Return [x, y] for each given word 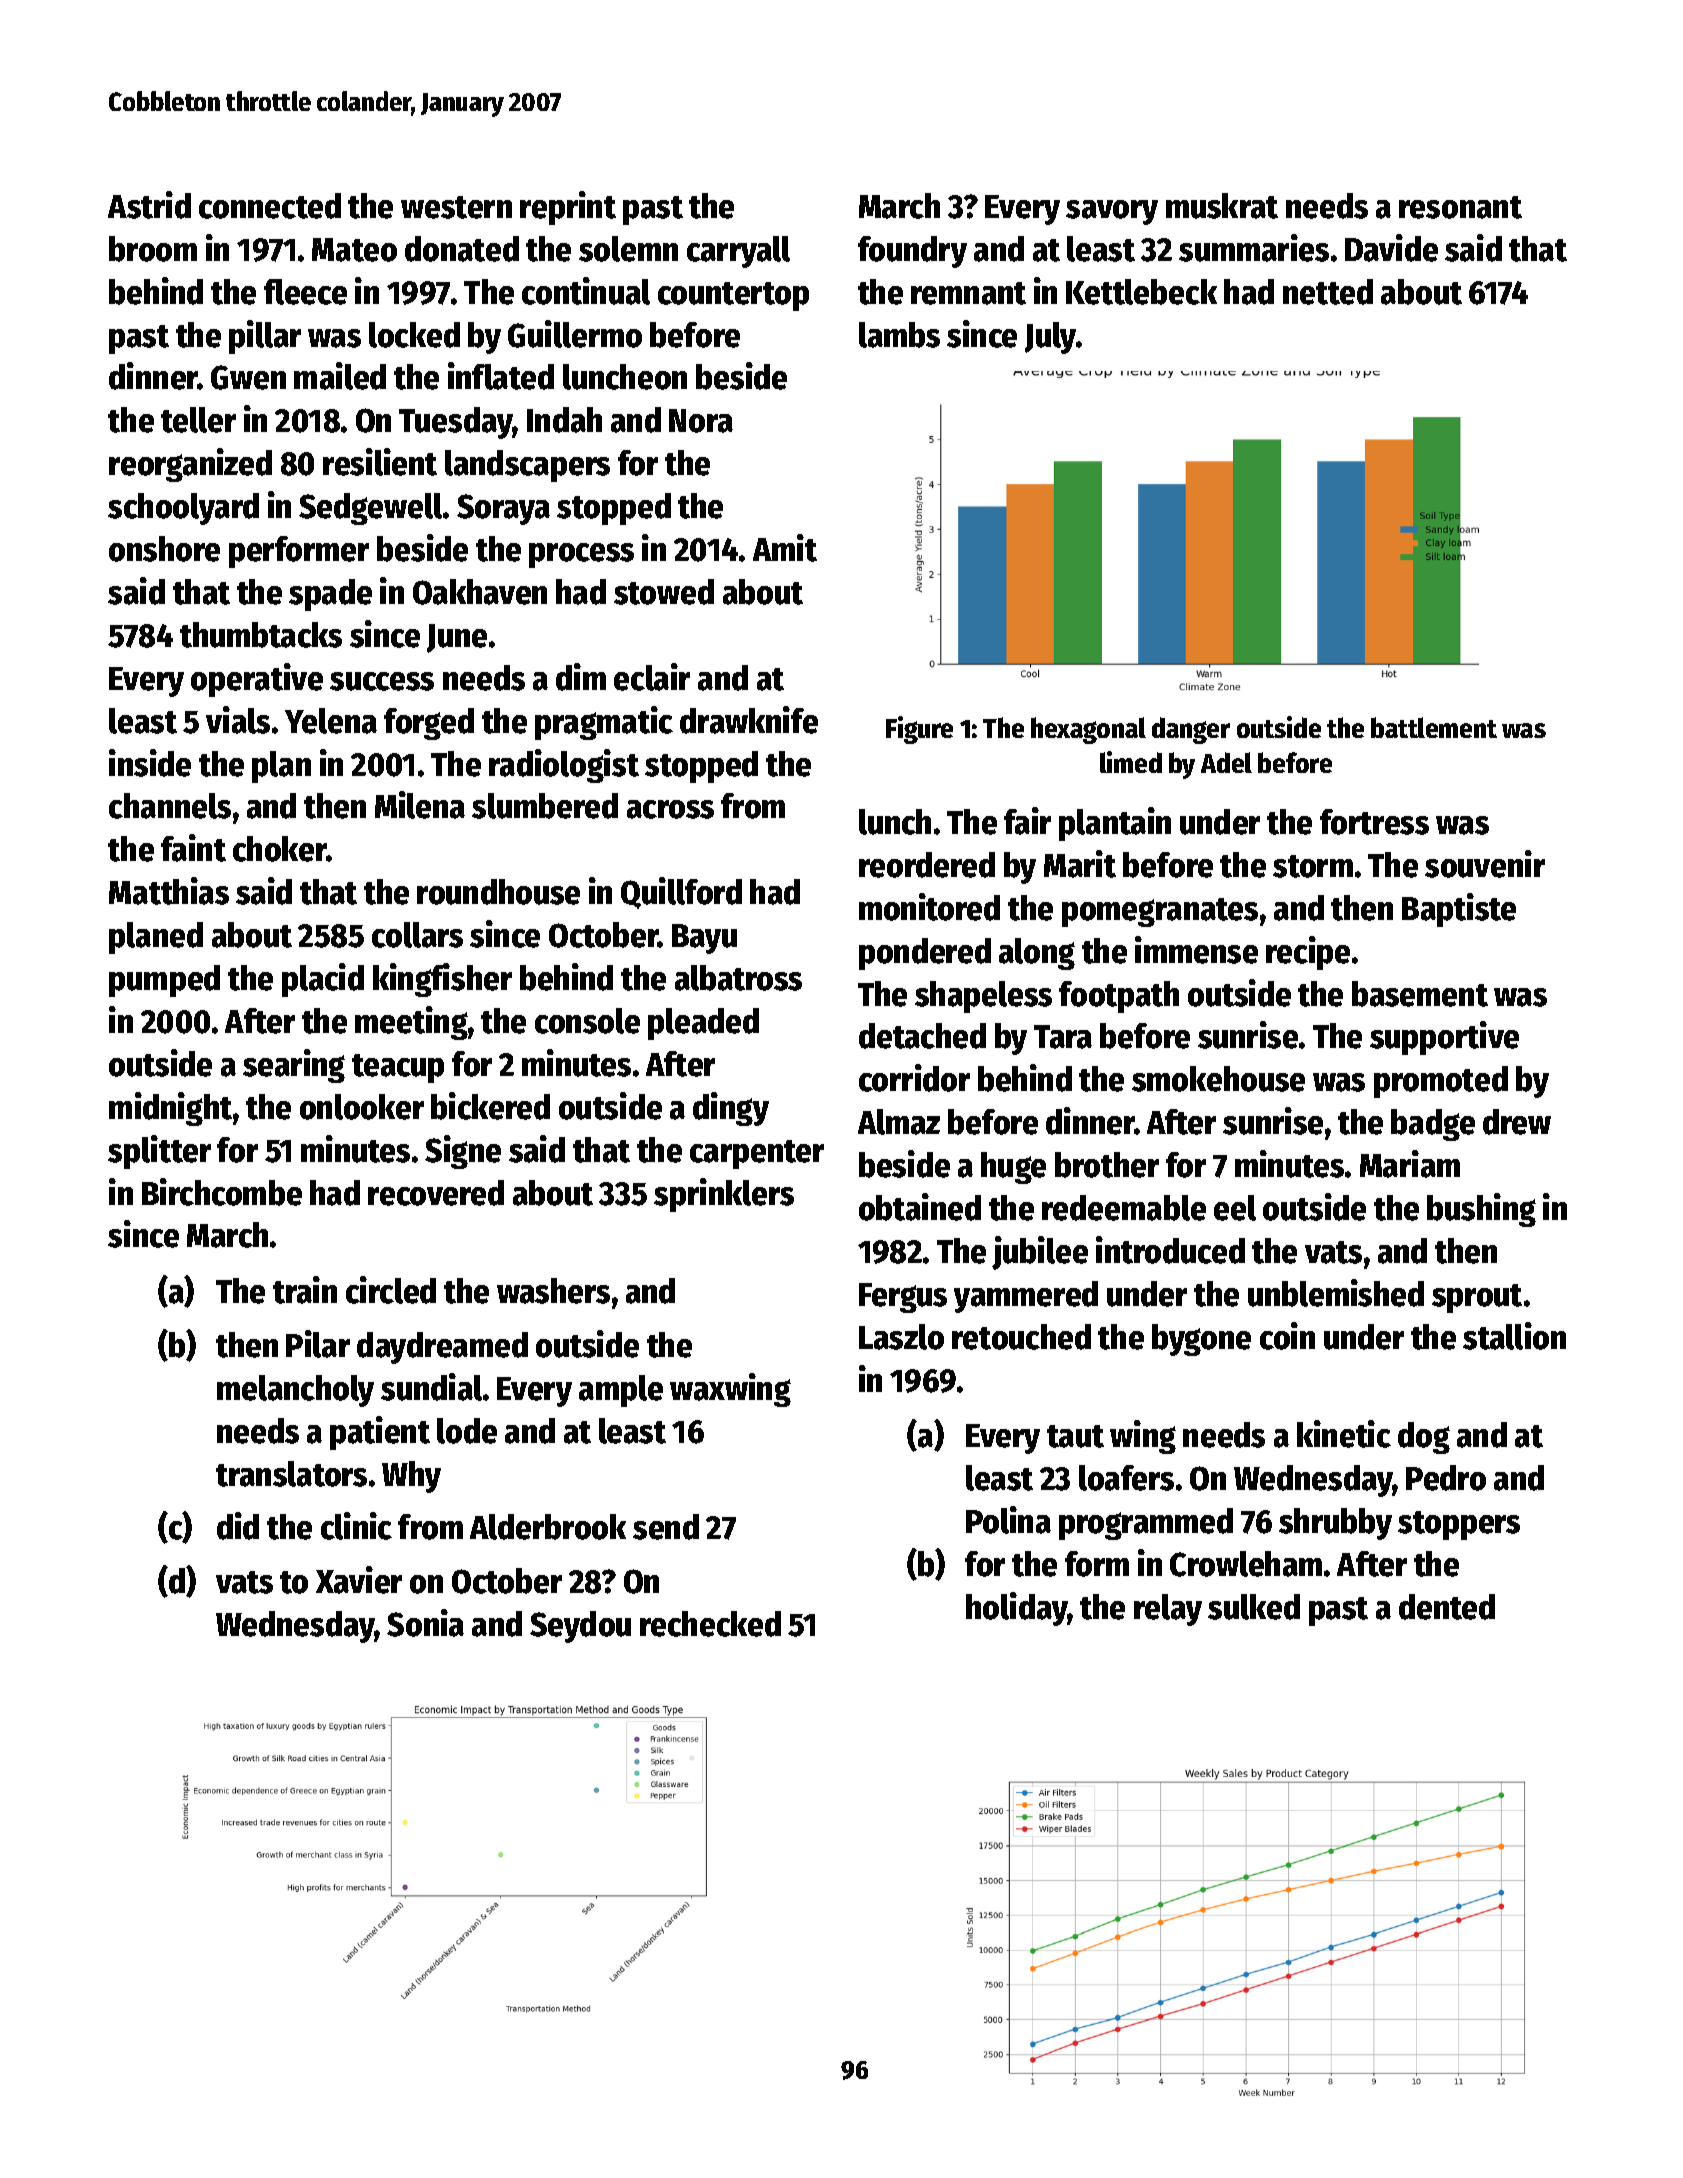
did [238, 1526]
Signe [463, 1152]
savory [1112, 212]
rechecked [710, 1624]
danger [1191, 730]
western [456, 207]
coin [1287, 1336]
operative [257, 680]
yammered [1026, 1297]
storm [1313, 866]
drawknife [749, 720]
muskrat [1222, 206]
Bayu [704, 939]
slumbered [545, 806]
